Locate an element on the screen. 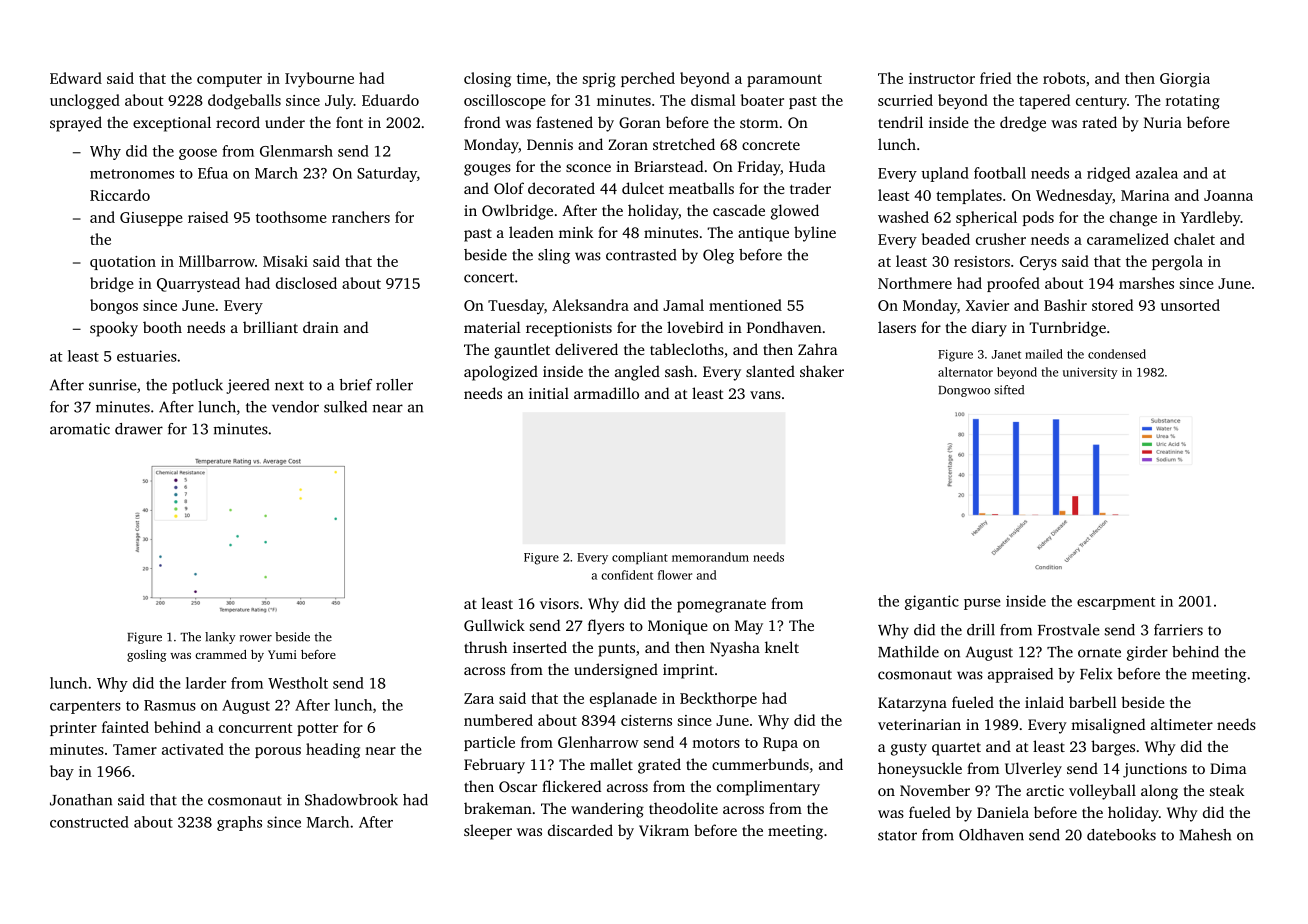  escarpment is located at coordinates (1116, 603).
